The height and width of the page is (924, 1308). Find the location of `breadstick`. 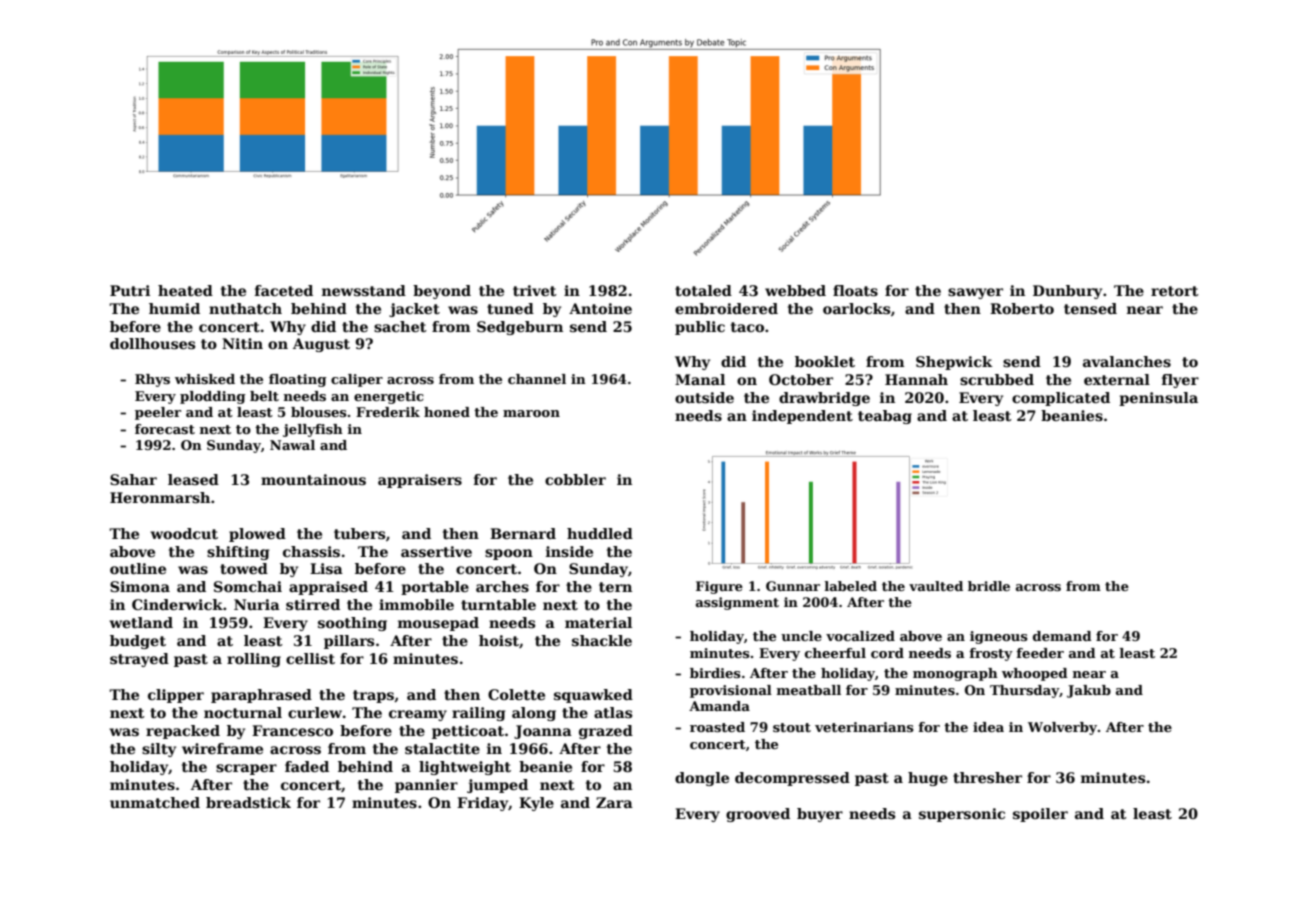

breadstick is located at coordinates (248, 802).
